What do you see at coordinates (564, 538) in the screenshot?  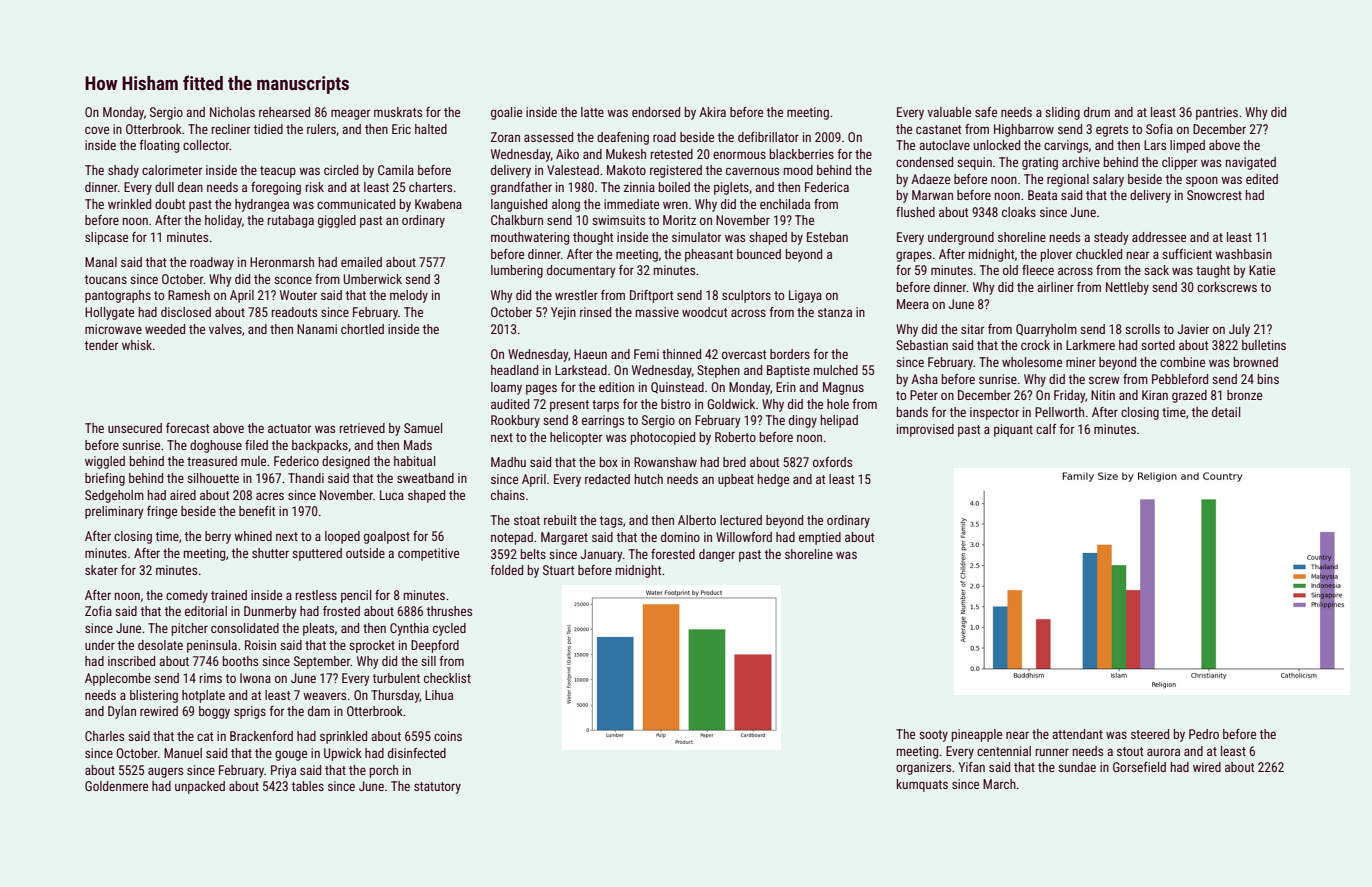 I see `Margaret` at bounding box center [564, 538].
